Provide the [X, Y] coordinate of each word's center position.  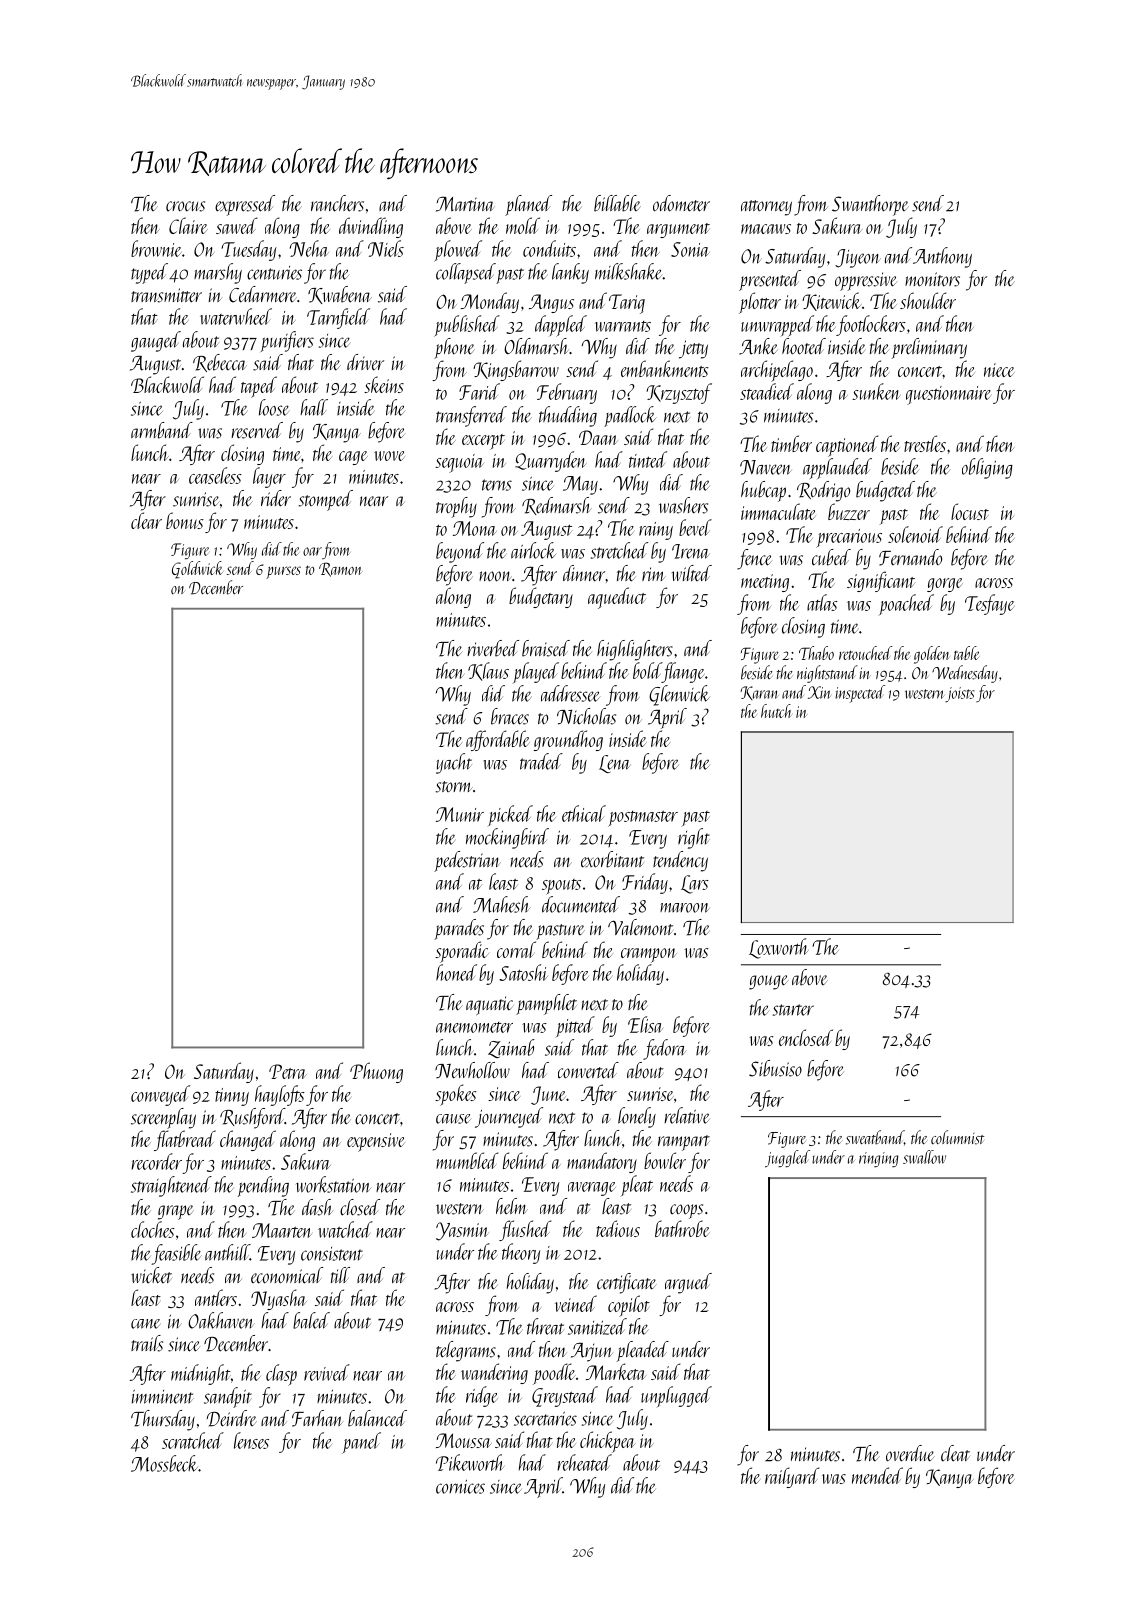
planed [528, 205]
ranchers [337, 203]
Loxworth [779, 948]
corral [516, 949]
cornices [460, 1487]
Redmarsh [557, 506]
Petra [288, 1071]
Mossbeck [164, 1463]
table [967, 653]
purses [283, 572]
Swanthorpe [870, 205]
